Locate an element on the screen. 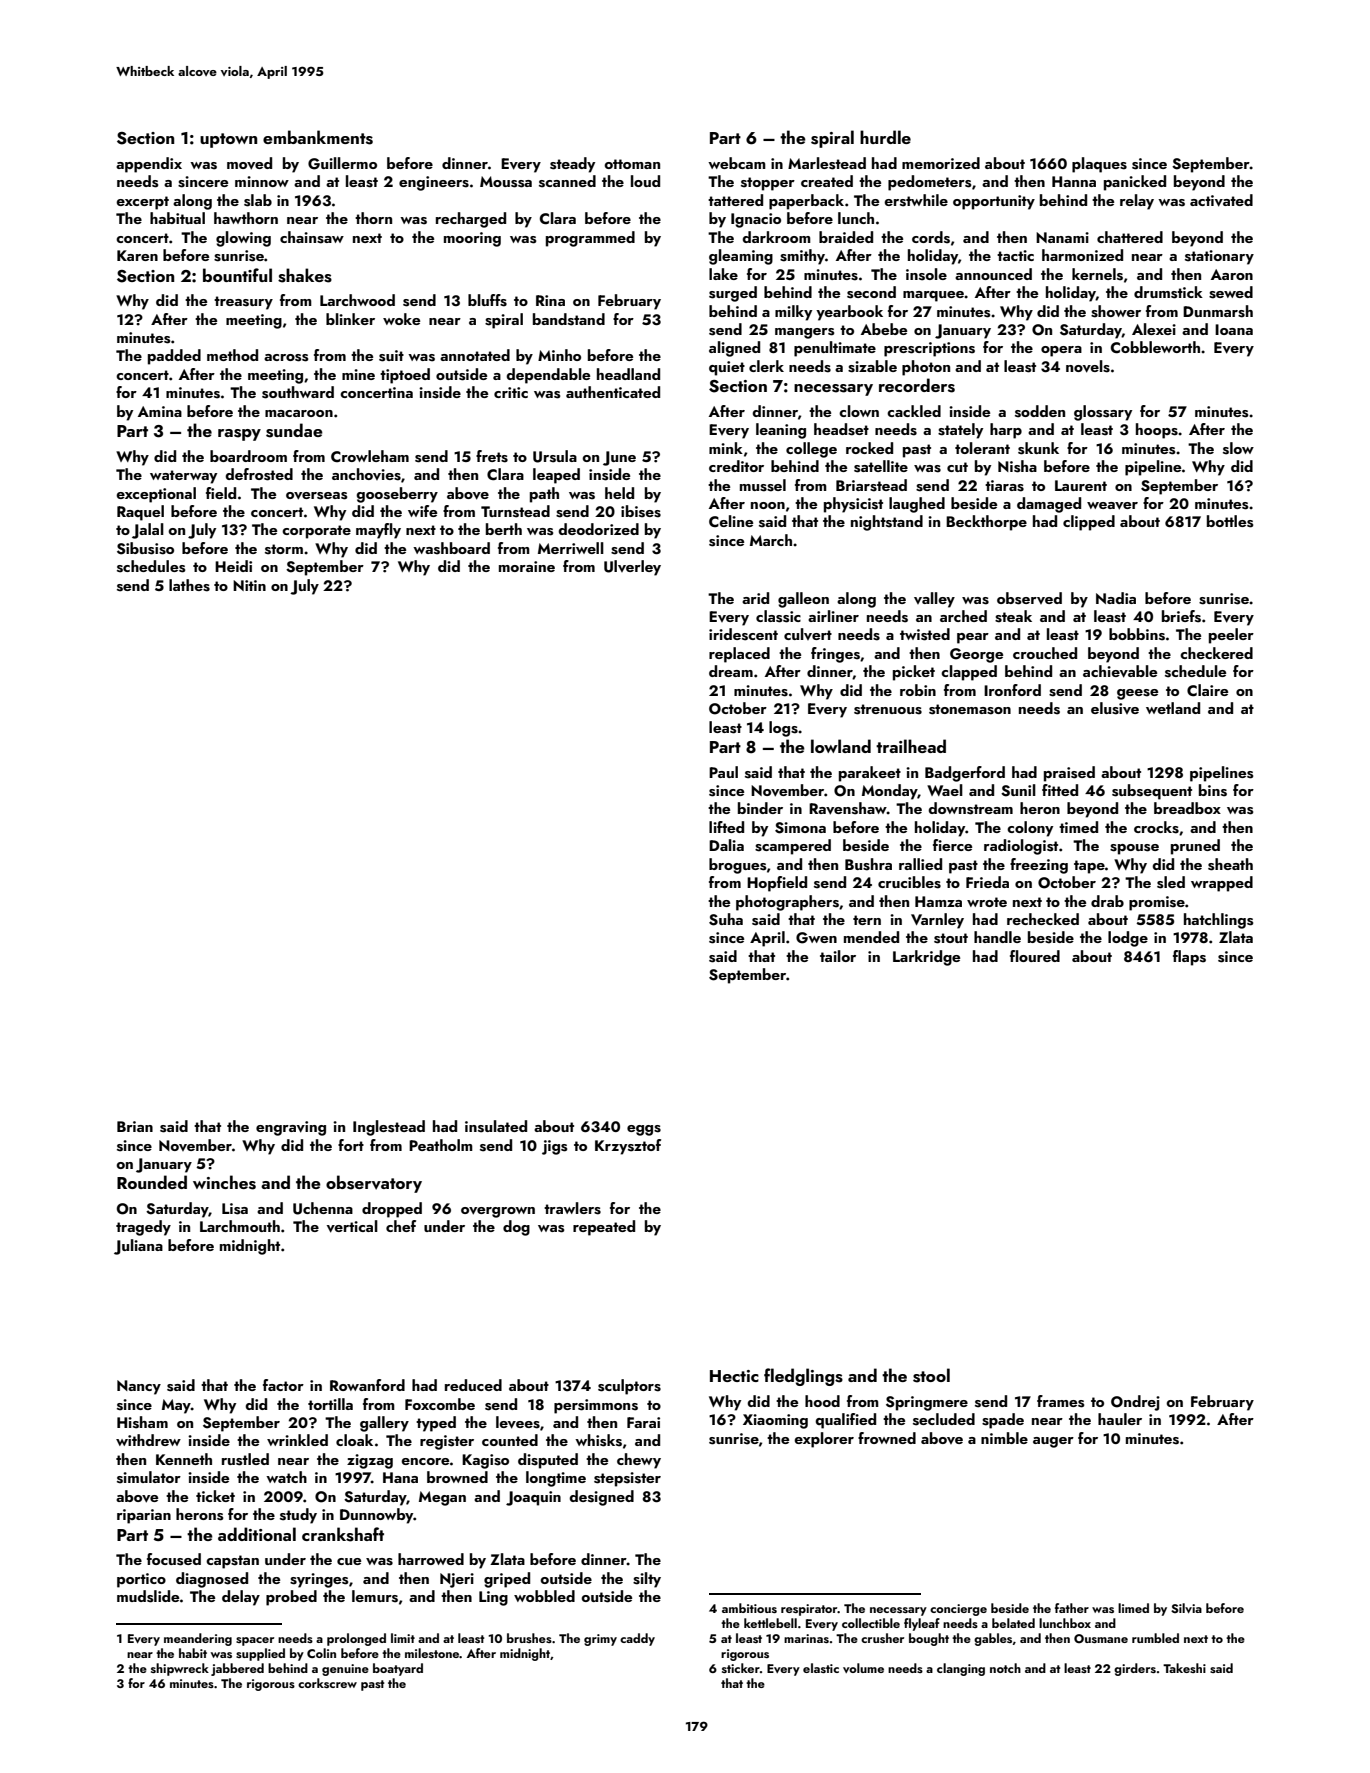 The height and width of the screenshot is (1773, 1370). across is located at coordinates (286, 358).
